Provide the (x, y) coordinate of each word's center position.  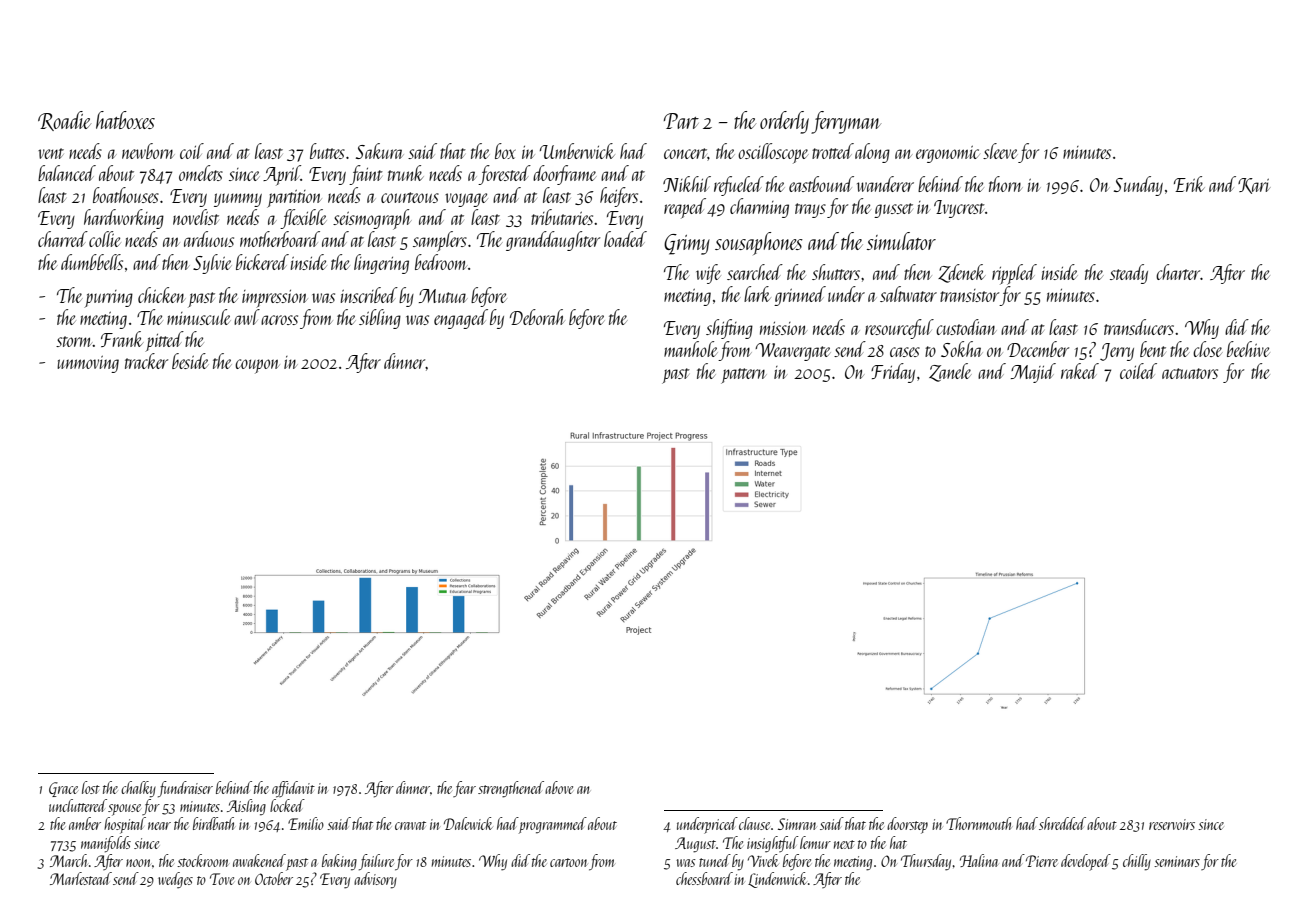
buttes (327, 151)
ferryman (846, 122)
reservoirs (1172, 824)
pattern (744, 376)
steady (1129, 274)
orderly (784, 122)
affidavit (293, 789)
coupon (257, 366)
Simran (797, 824)
